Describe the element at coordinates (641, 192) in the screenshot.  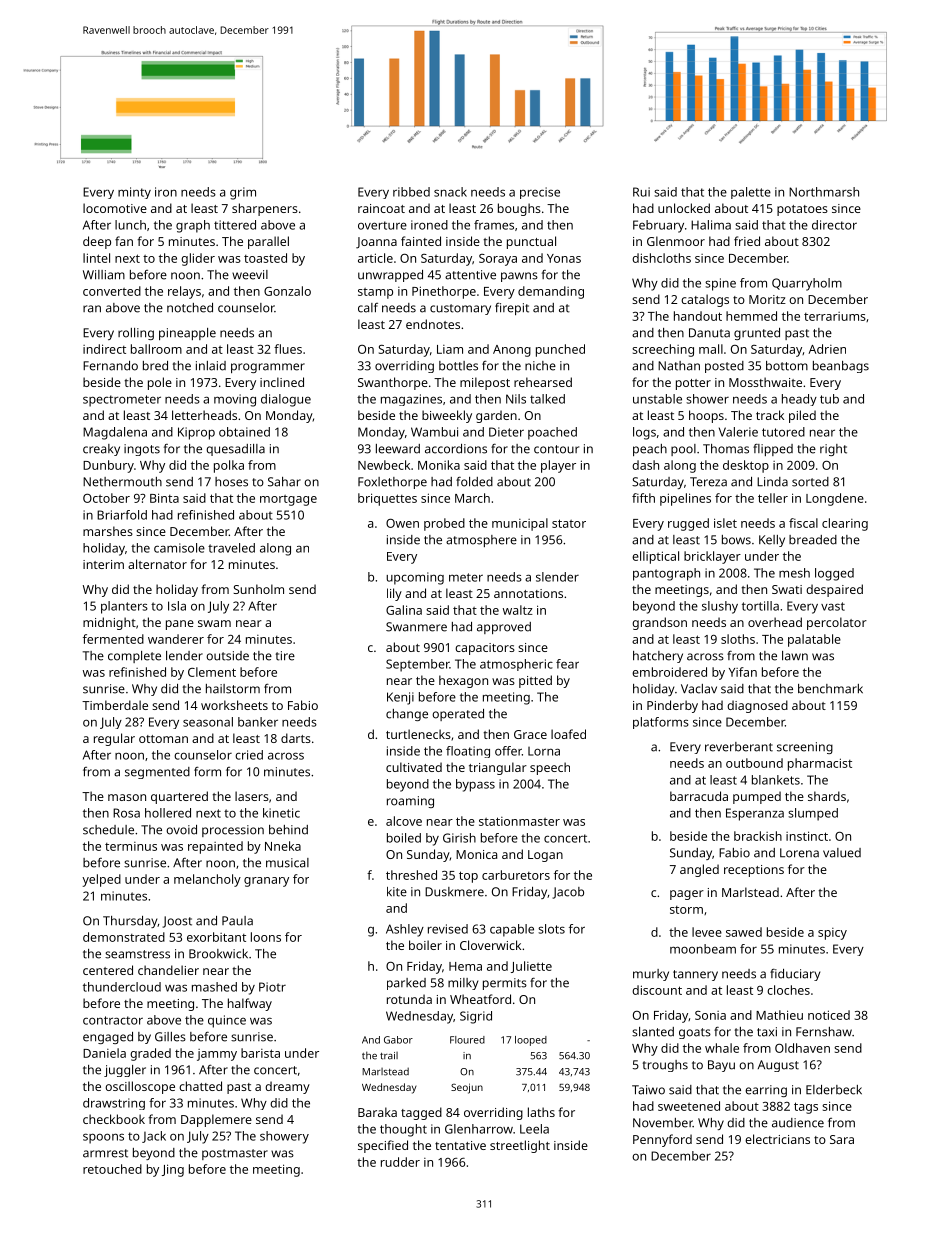
I see `Rui` at that location.
